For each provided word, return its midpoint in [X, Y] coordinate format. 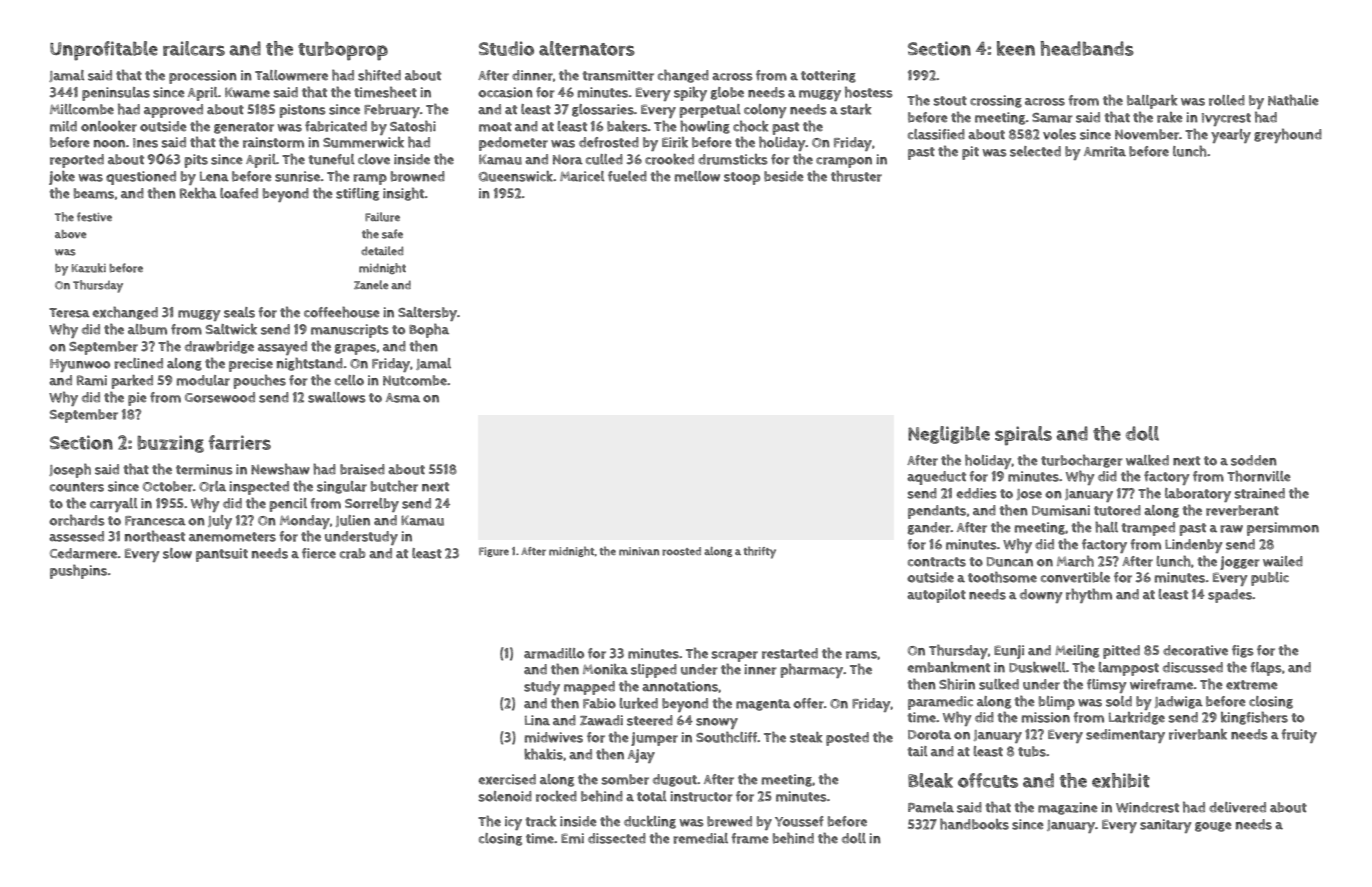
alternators [587, 48]
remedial [700, 838]
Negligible [949, 435]
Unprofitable [104, 51]
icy [513, 823]
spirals [1023, 436]
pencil [288, 505]
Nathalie [1293, 100]
